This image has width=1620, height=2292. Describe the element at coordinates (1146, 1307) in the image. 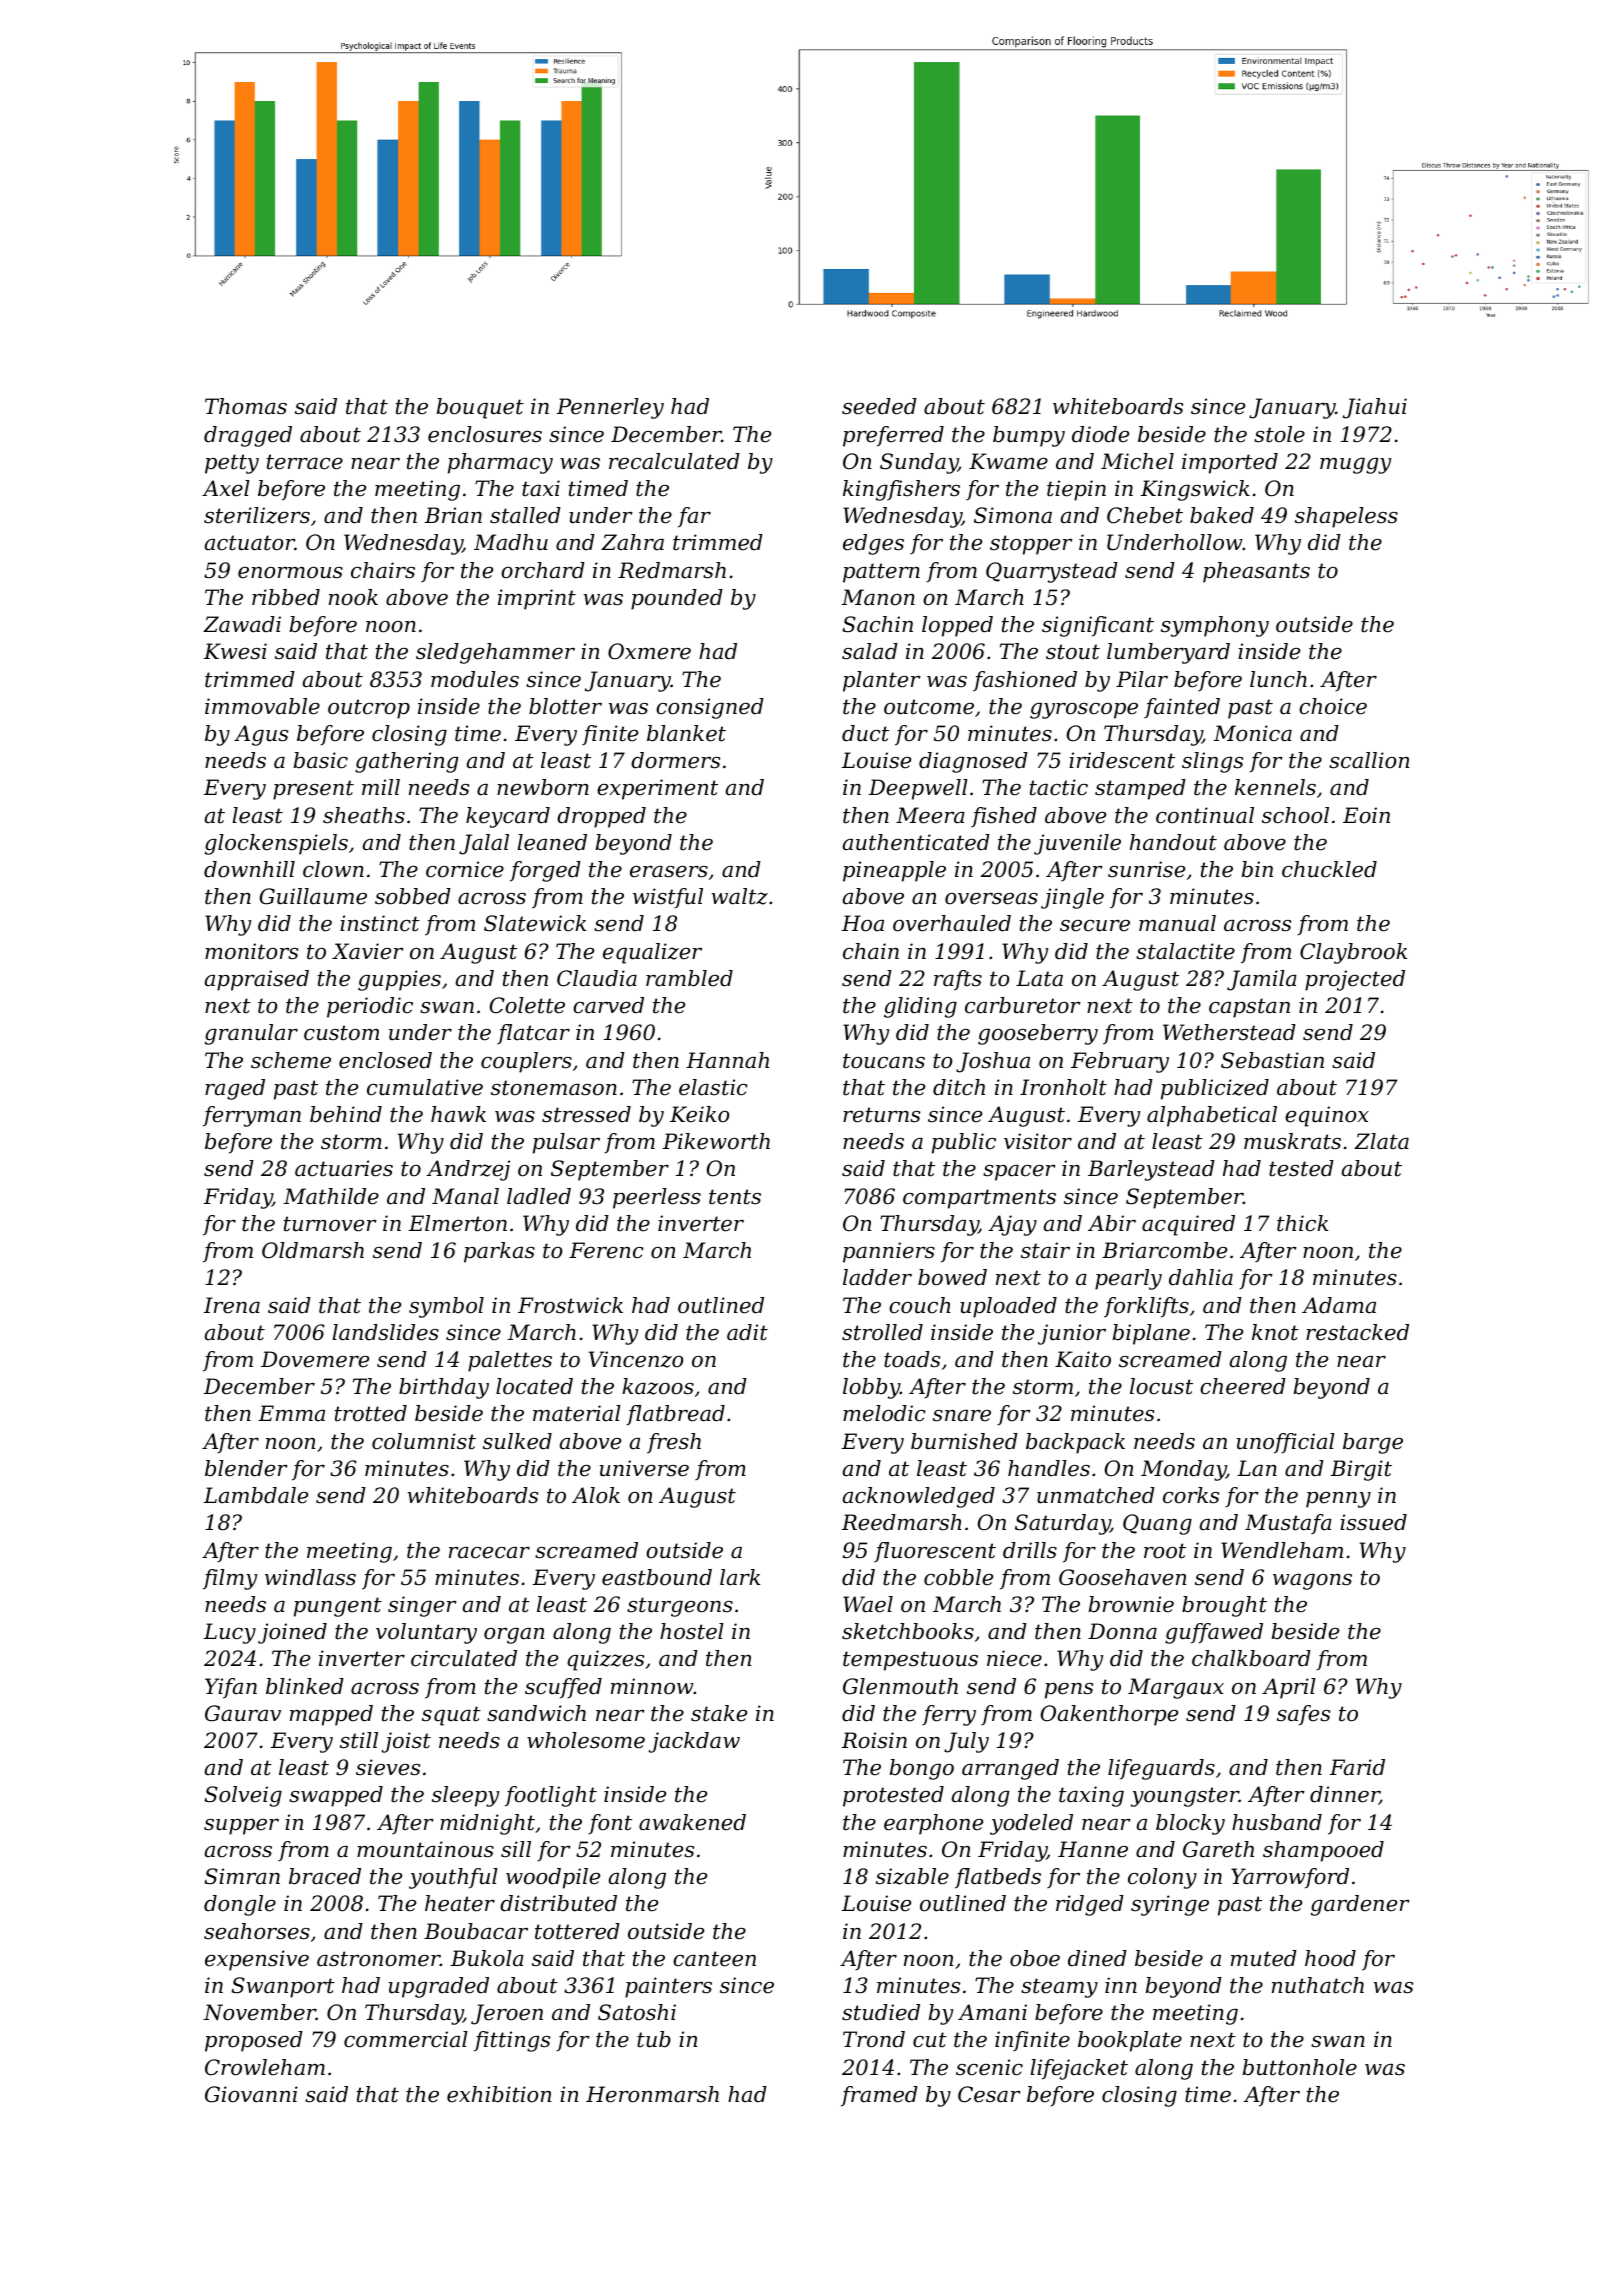

I see `forklifts` at that location.
